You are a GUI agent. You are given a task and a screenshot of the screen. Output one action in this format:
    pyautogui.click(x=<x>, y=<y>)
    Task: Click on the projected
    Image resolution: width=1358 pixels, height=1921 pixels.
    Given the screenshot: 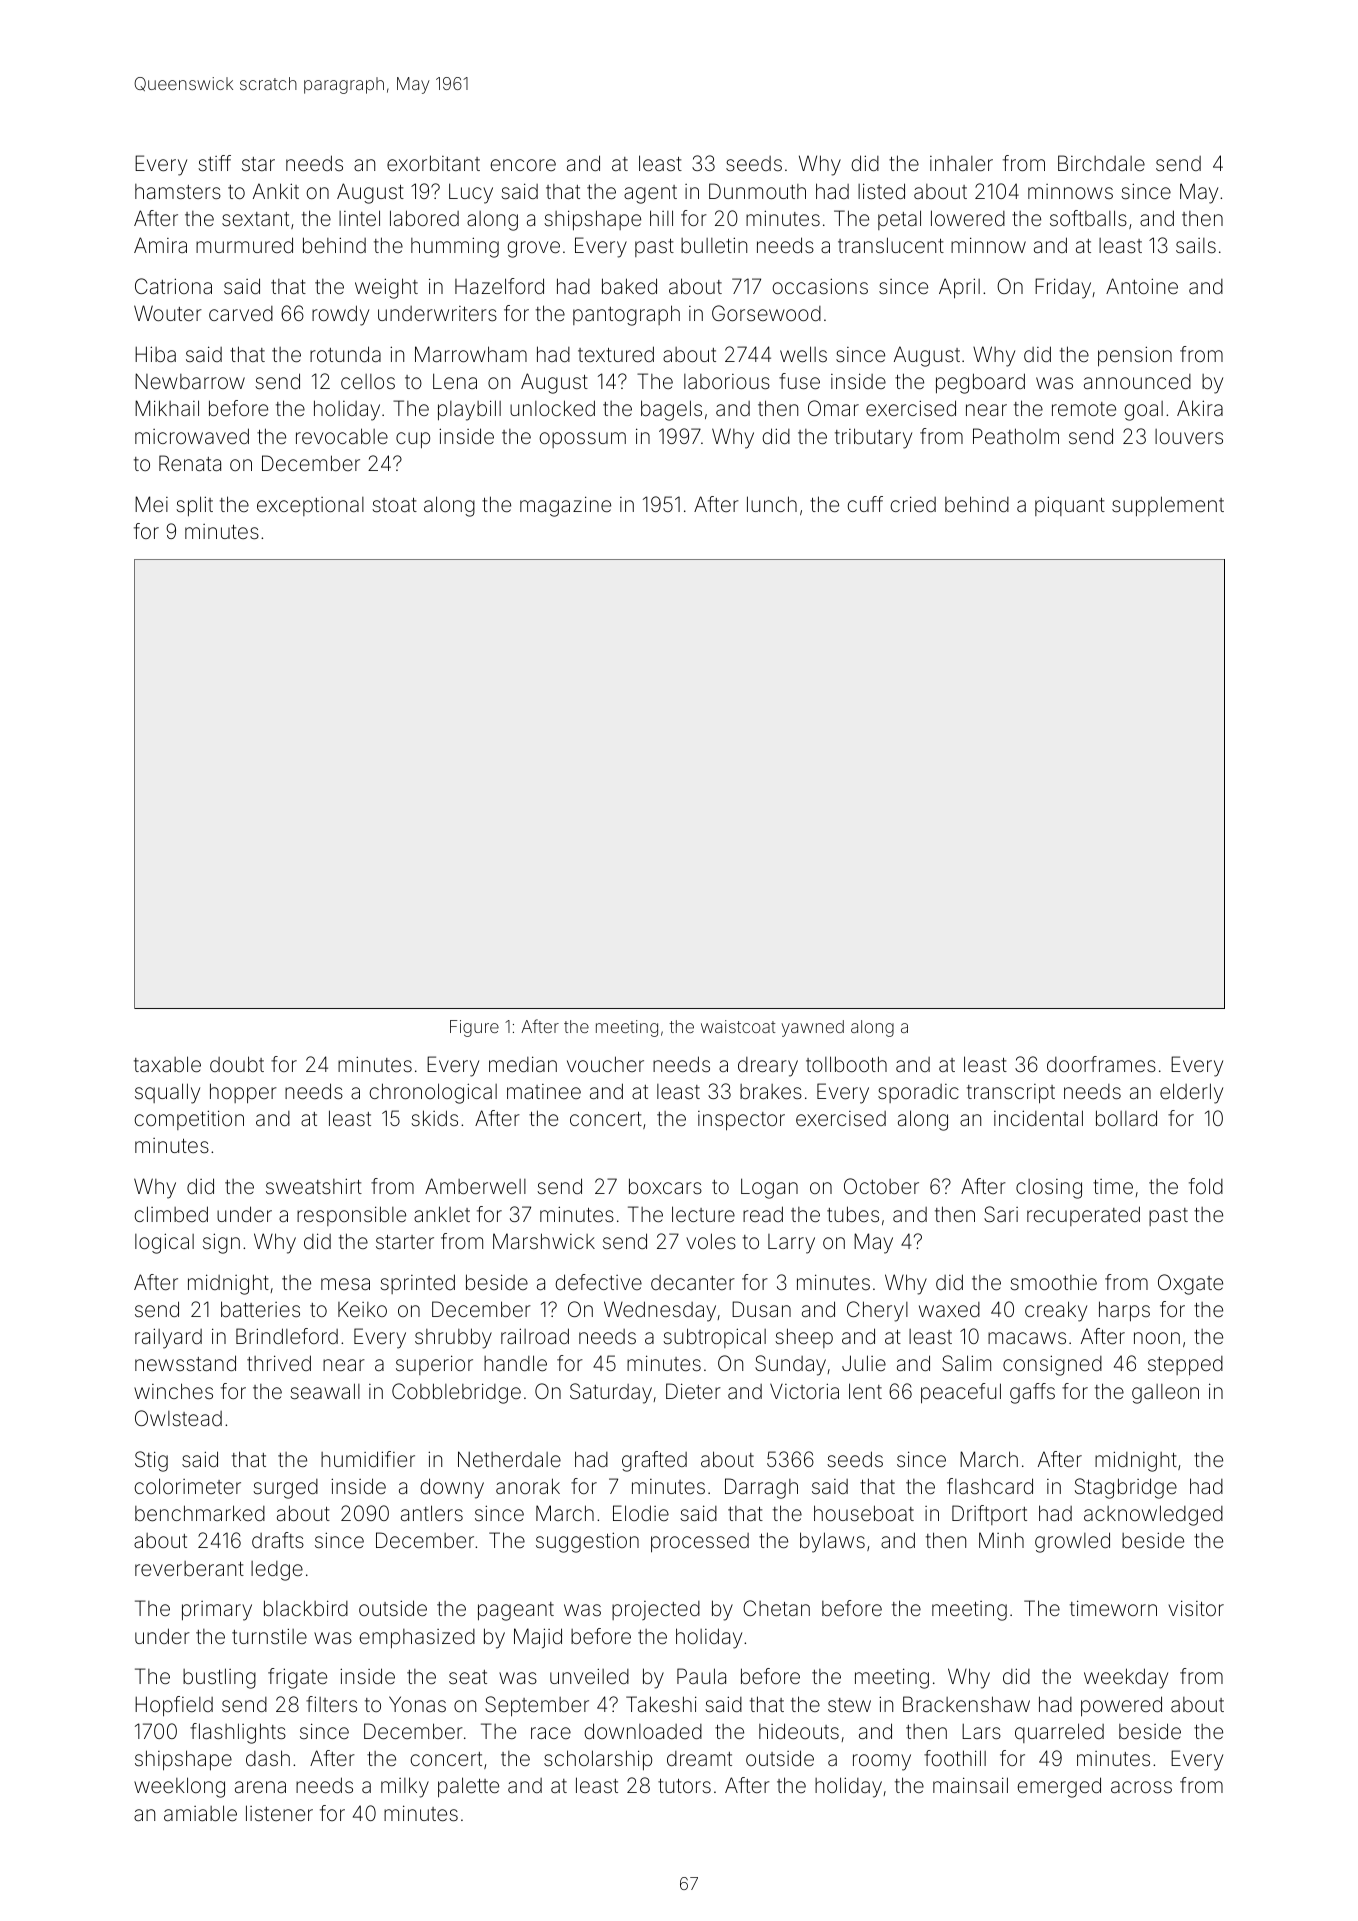 What is the action you would take?
    pyautogui.click(x=656, y=1610)
